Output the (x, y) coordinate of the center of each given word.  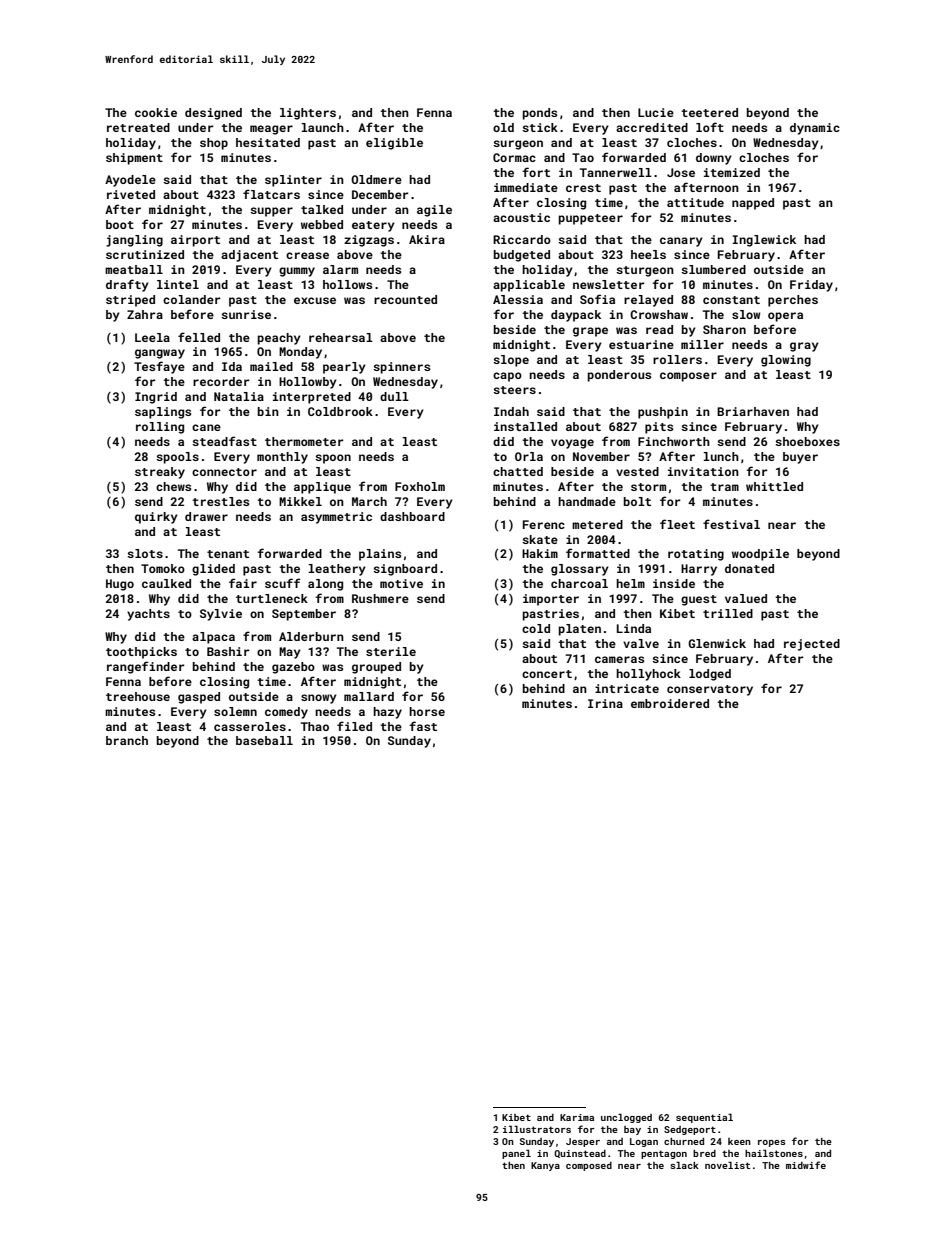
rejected (812, 645)
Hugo (120, 585)
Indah (511, 411)
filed (354, 726)
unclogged (626, 1118)
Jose (681, 172)
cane (206, 427)
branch (127, 740)
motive (401, 583)
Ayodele (130, 181)
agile (434, 211)
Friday (811, 286)
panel (516, 1154)
